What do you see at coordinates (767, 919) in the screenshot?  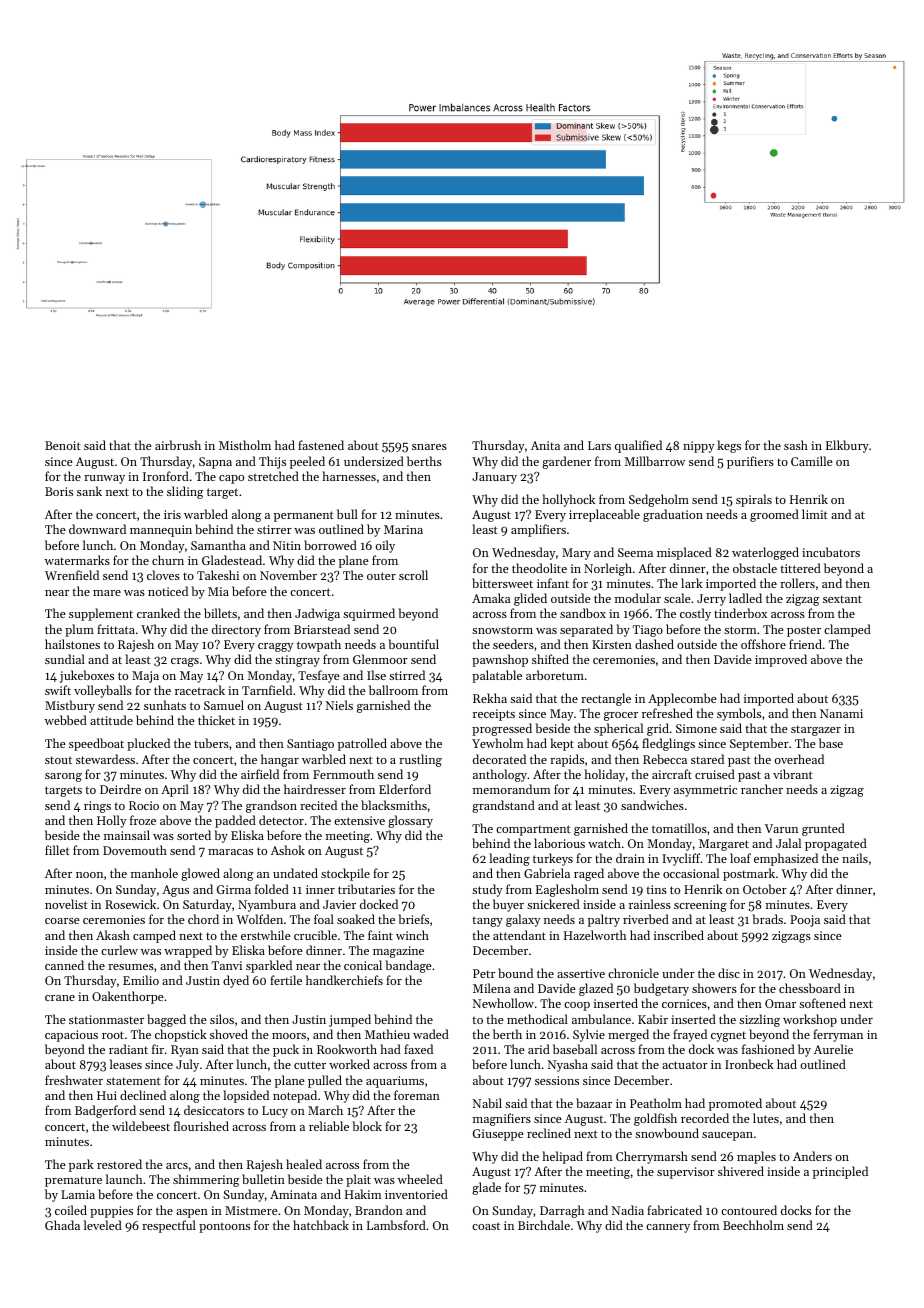 I see `brads` at bounding box center [767, 919].
